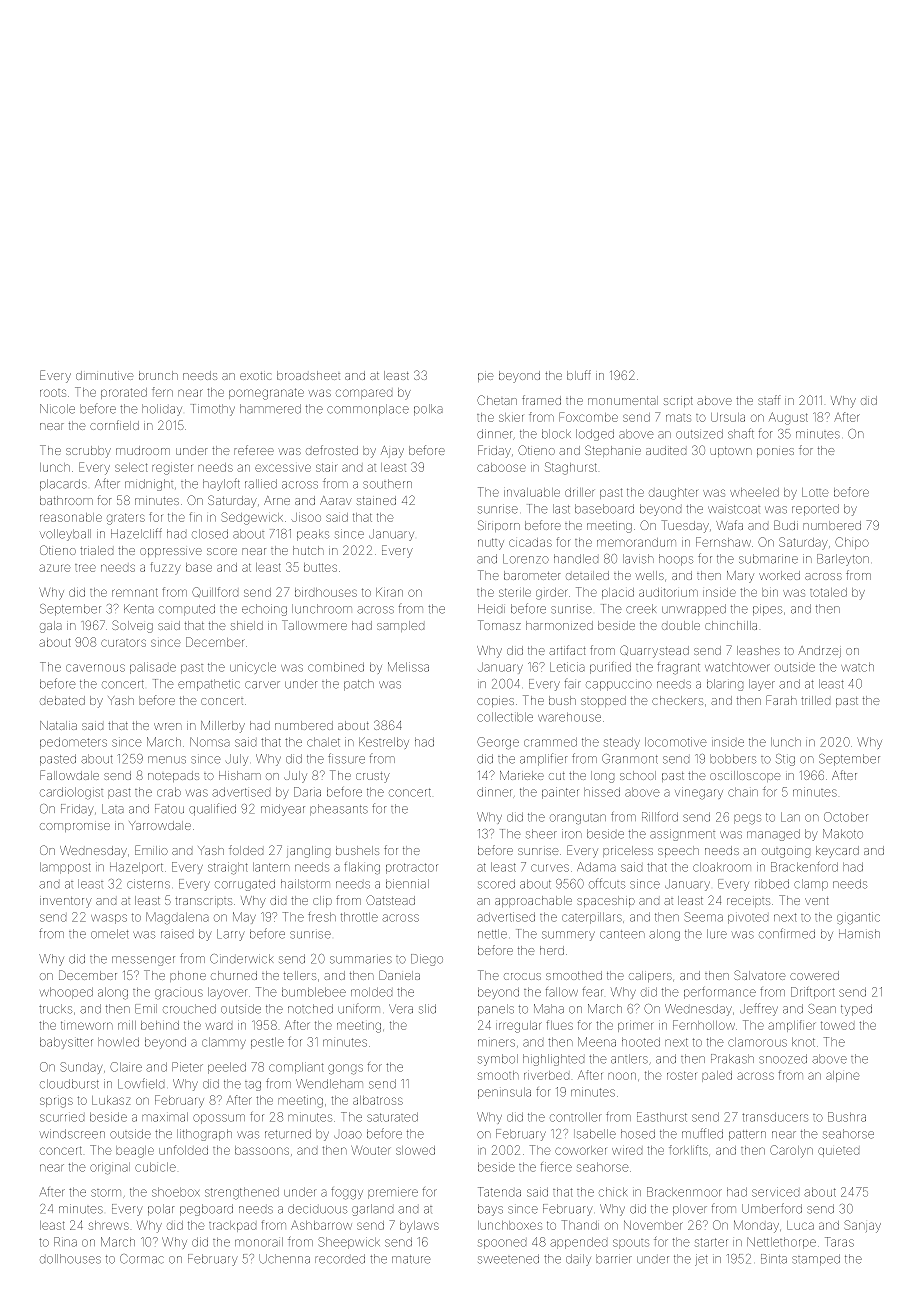 The height and width of the image is (1308, 924). What do you see at coordinates (65, 1242) in the image?
I see `Rina` at bounding box center [65, 1242].
